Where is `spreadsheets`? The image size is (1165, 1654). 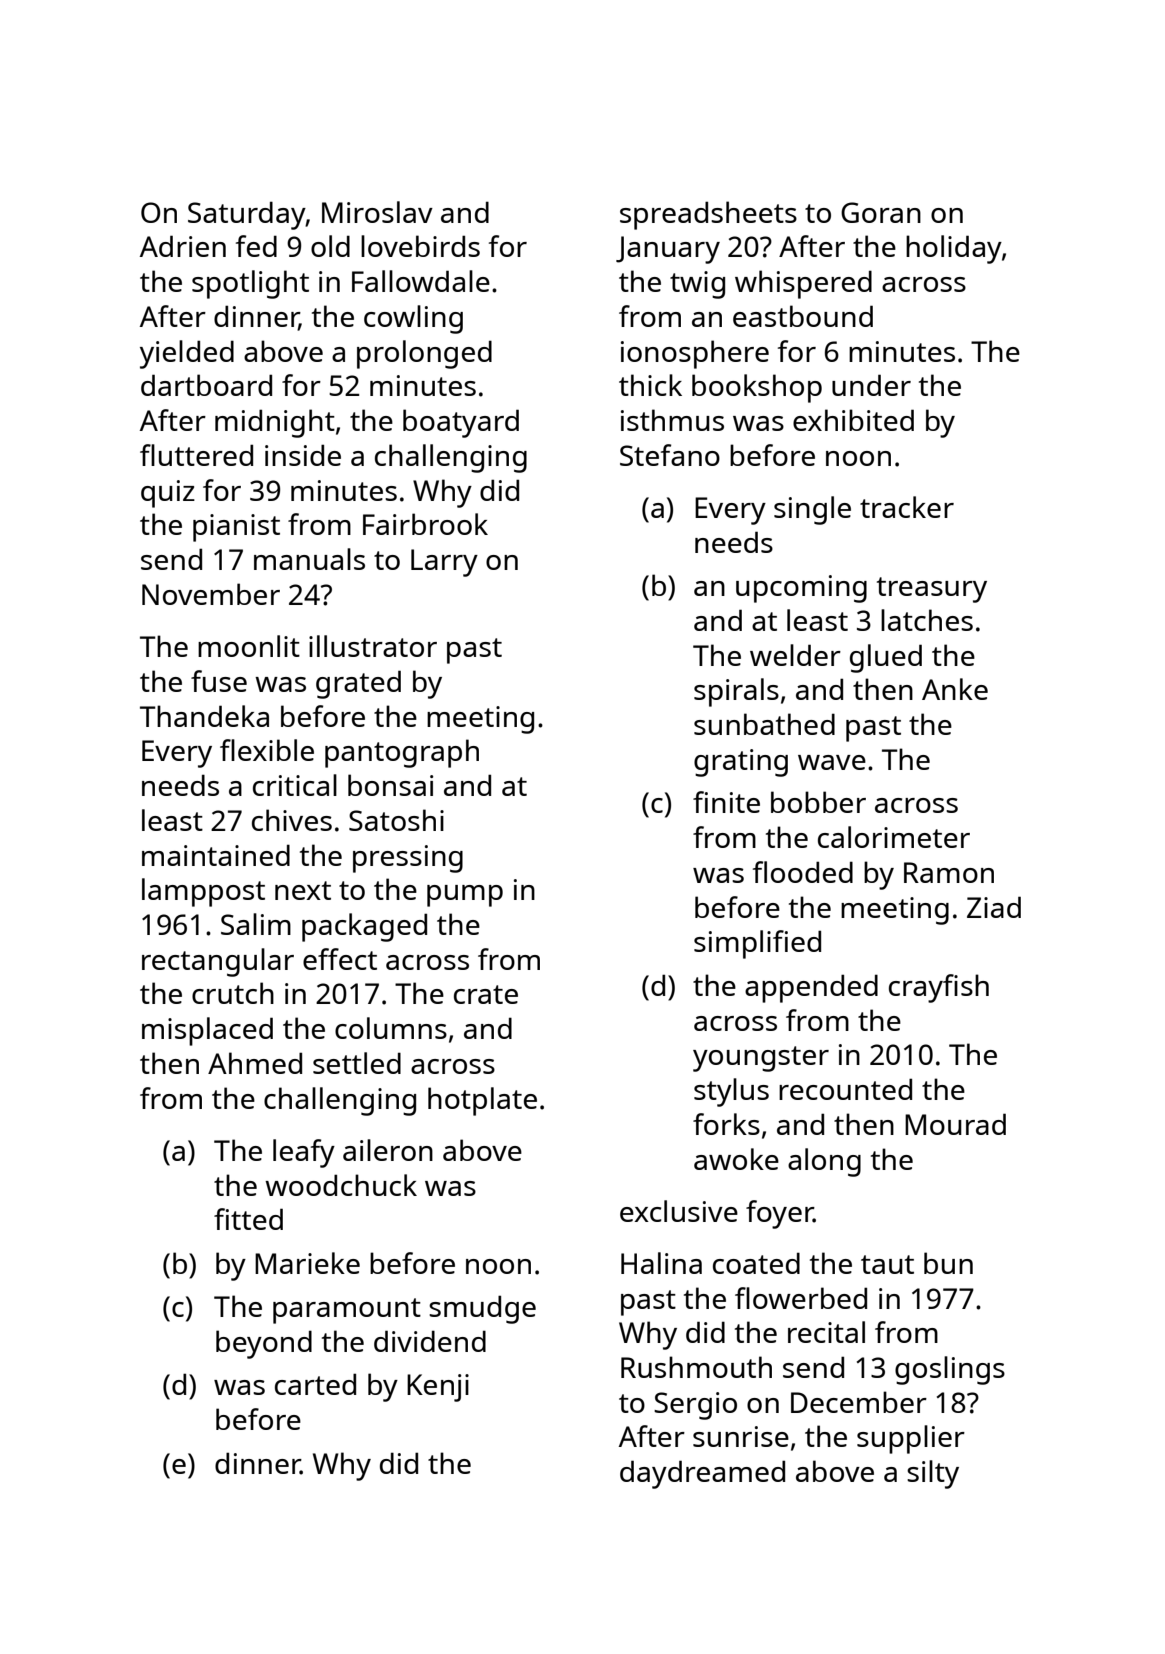
spreadsheets is located at coordinates (708, 215).
